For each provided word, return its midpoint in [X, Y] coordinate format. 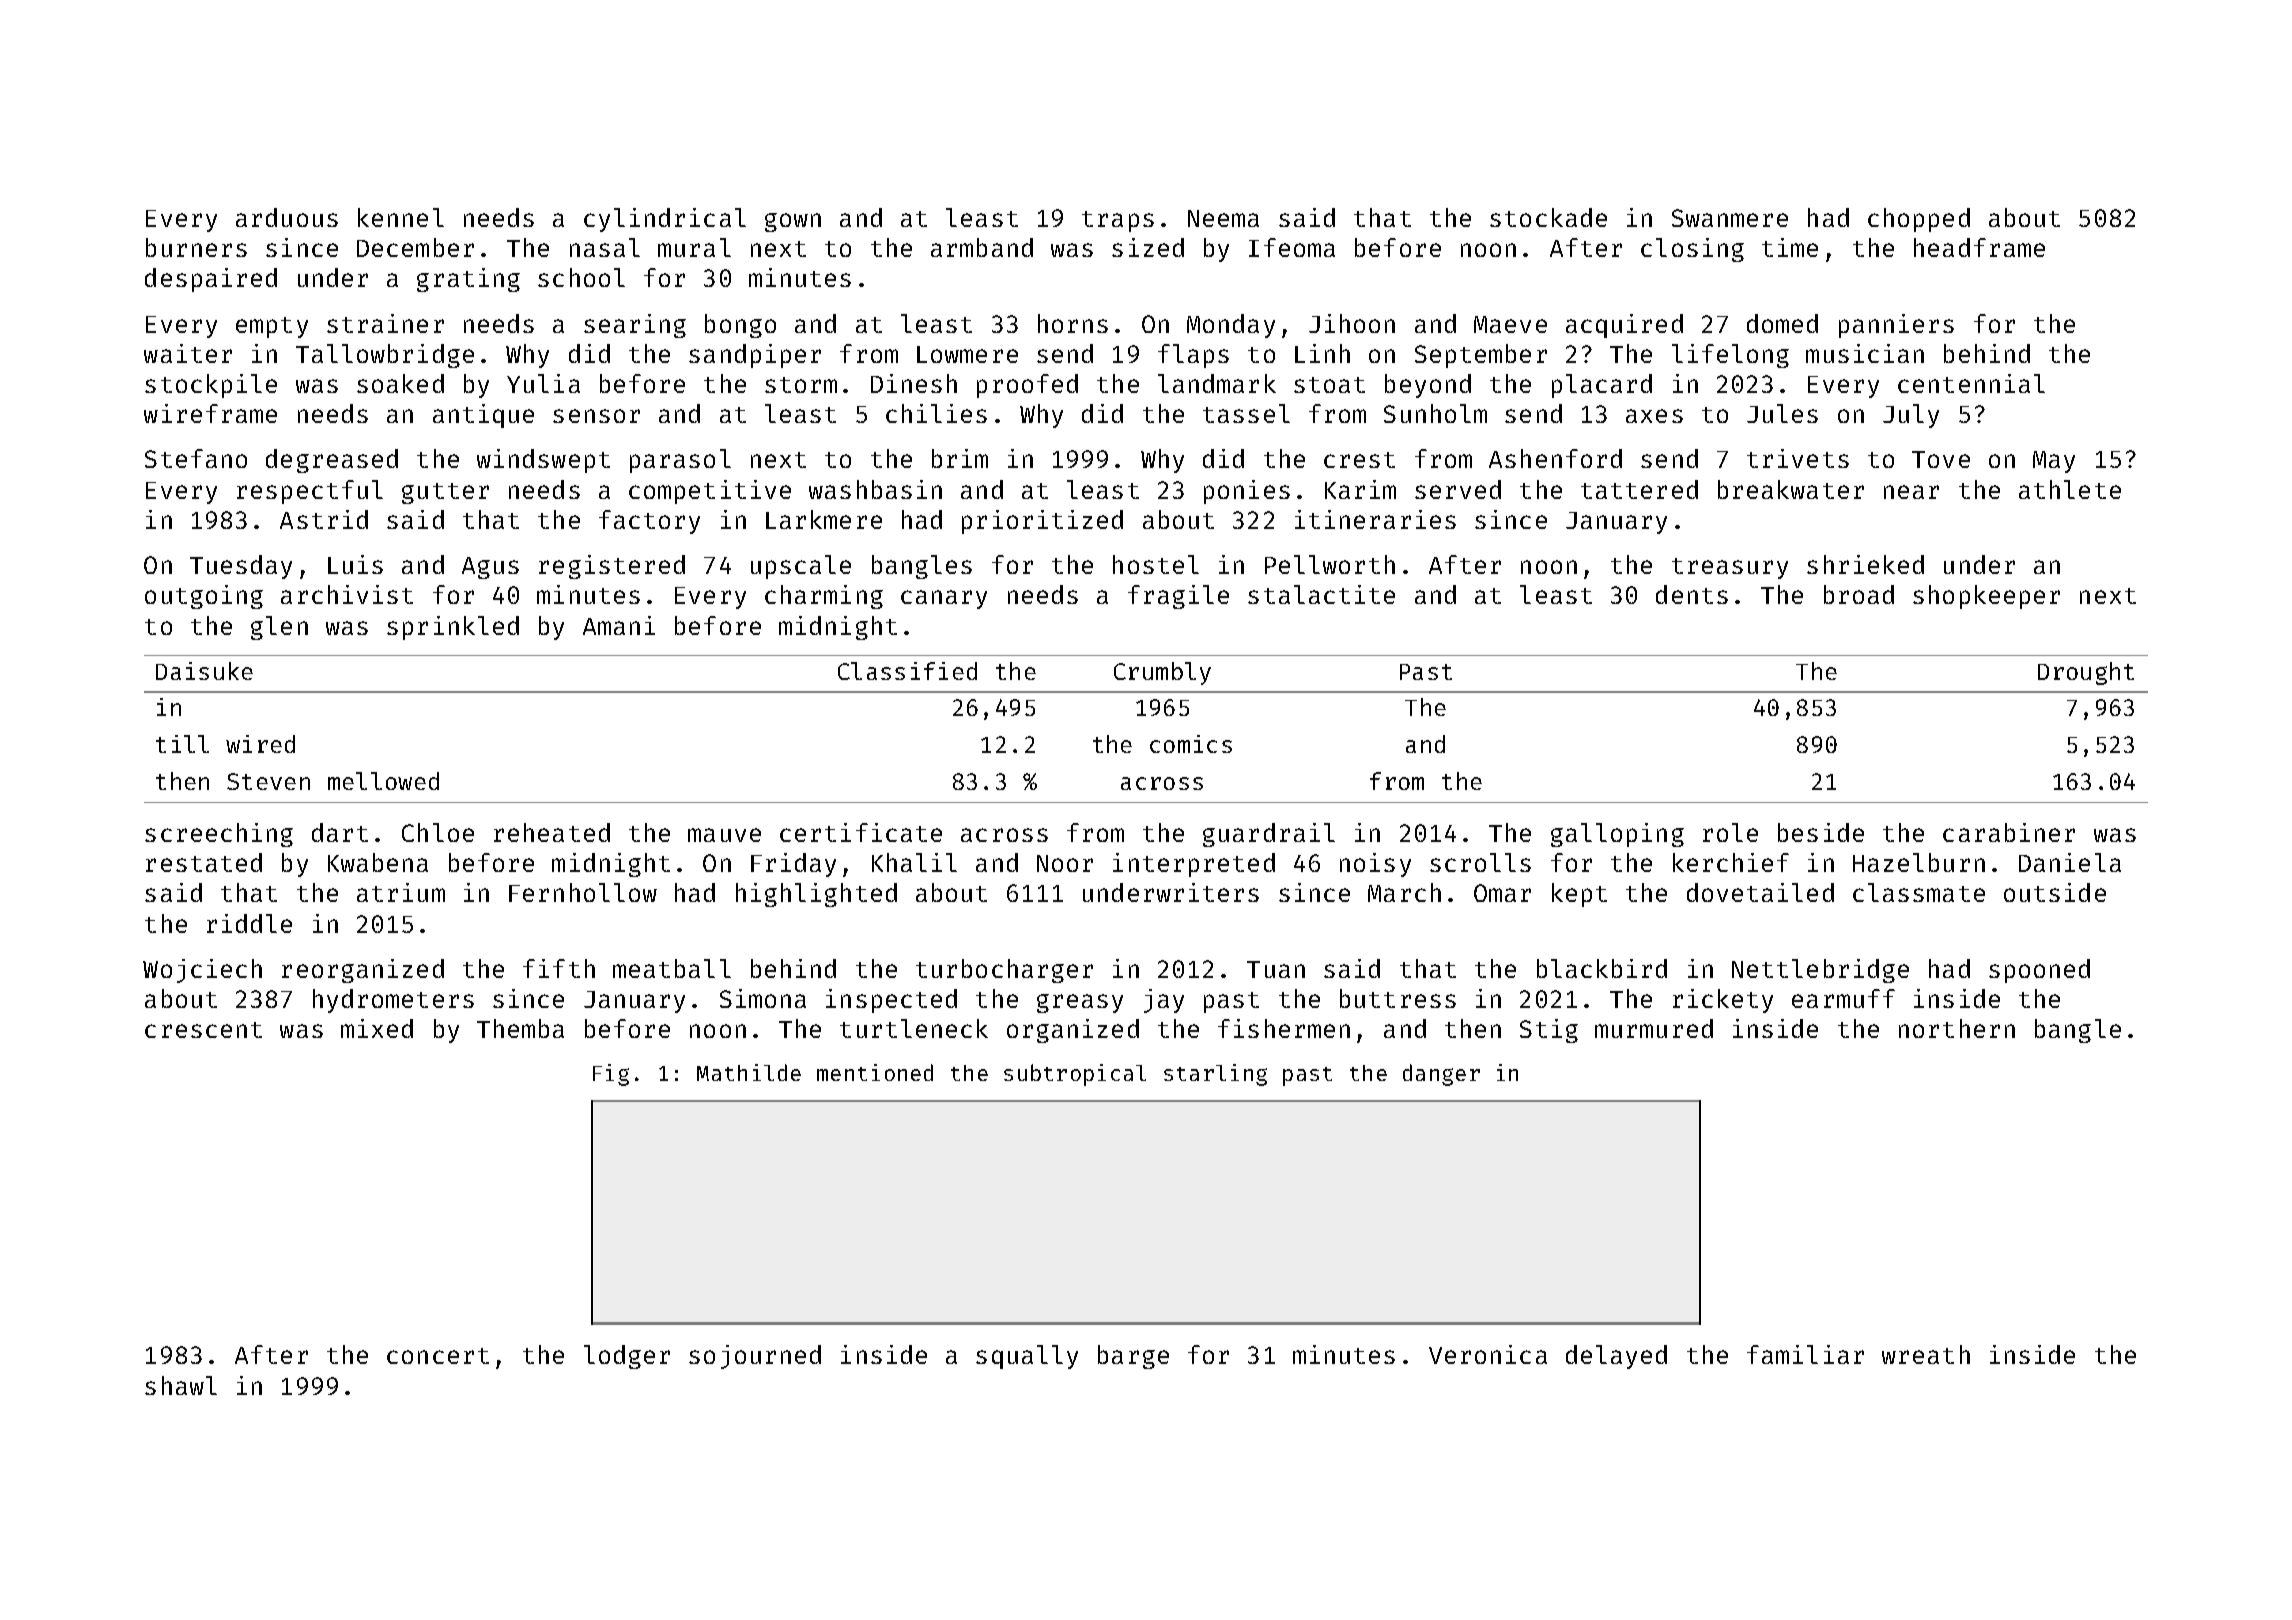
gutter [445, 493]
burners [196, 247]
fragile [1178, 597]
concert [438, 1356]
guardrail [1269, 835]
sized [1148, 247]
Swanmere [1730, 218]
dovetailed [1760, 892]
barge [1133, 1357]
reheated [552, 832]
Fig [611, 1075]
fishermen [1284, 1028]
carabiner [2009, 832]
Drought [2086, 673]
